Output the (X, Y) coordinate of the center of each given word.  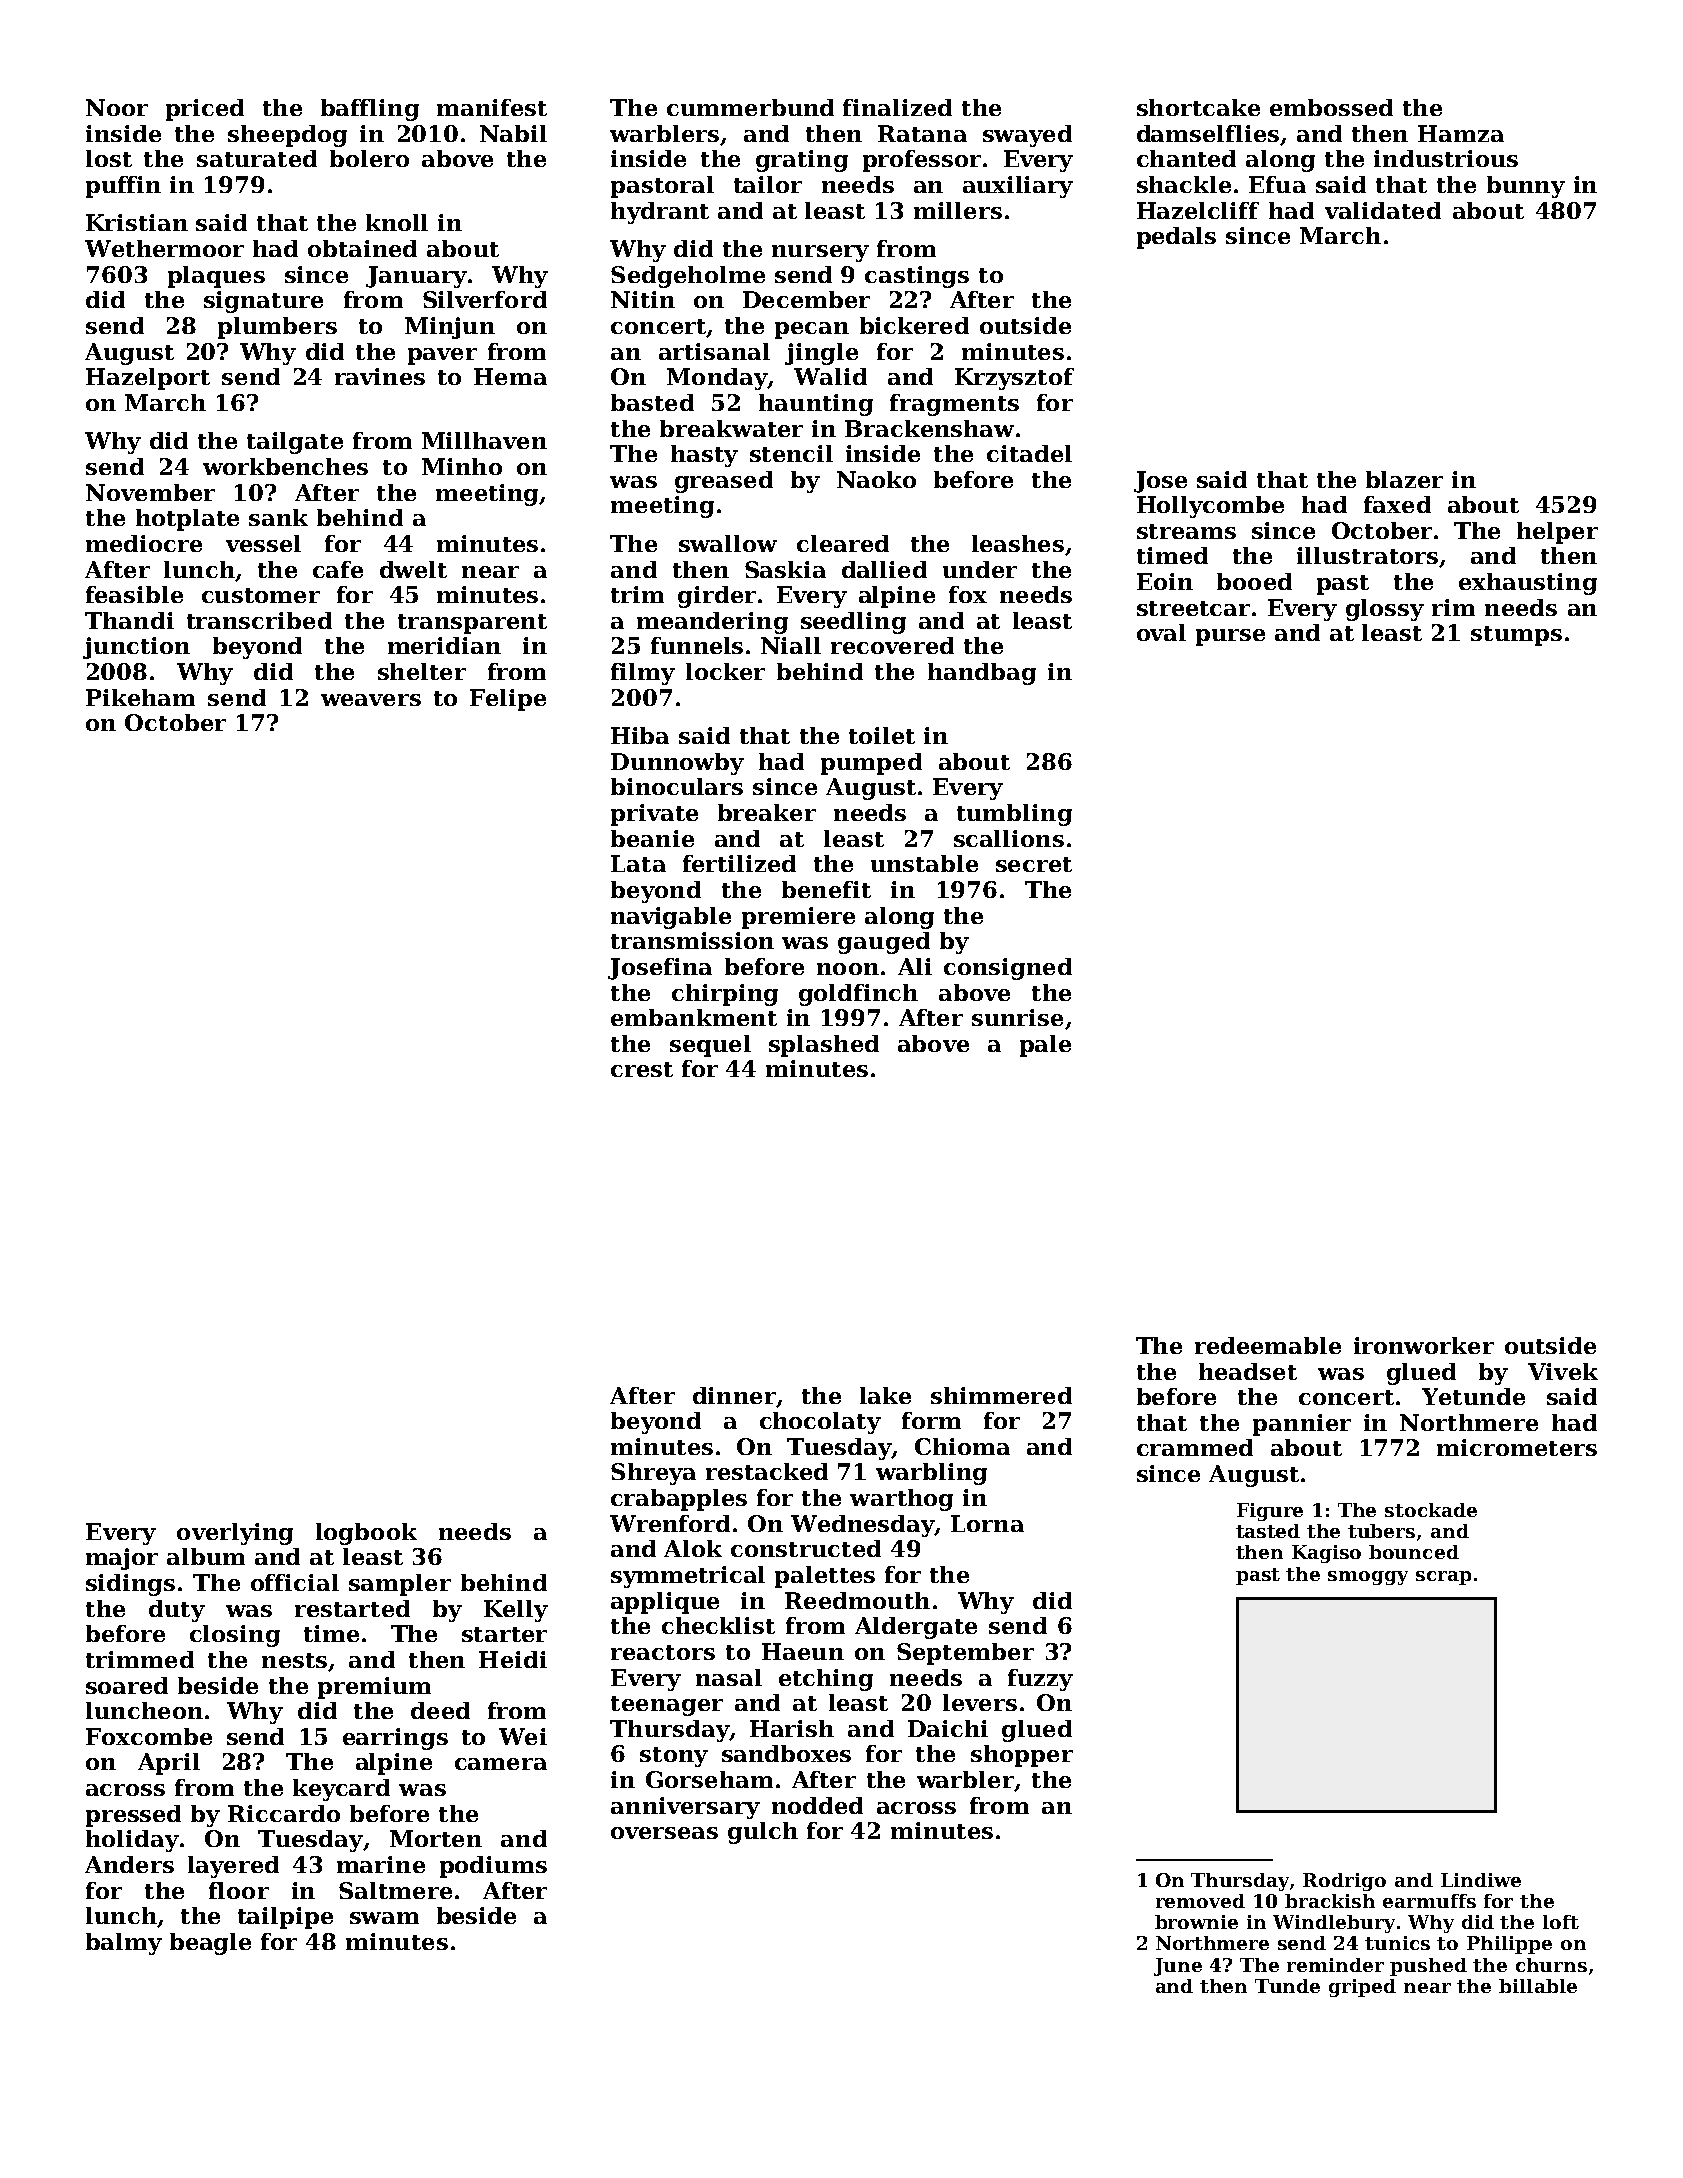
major (122, 1559)
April (169, 1764)
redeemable (1268, 1345)
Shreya (653, 1474)
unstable (924, 863)
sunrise (1017, 1017)
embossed (1331, 107)
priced (205, 110)
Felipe (508, 700)
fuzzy (1040, 1680)
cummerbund (750, 107)
